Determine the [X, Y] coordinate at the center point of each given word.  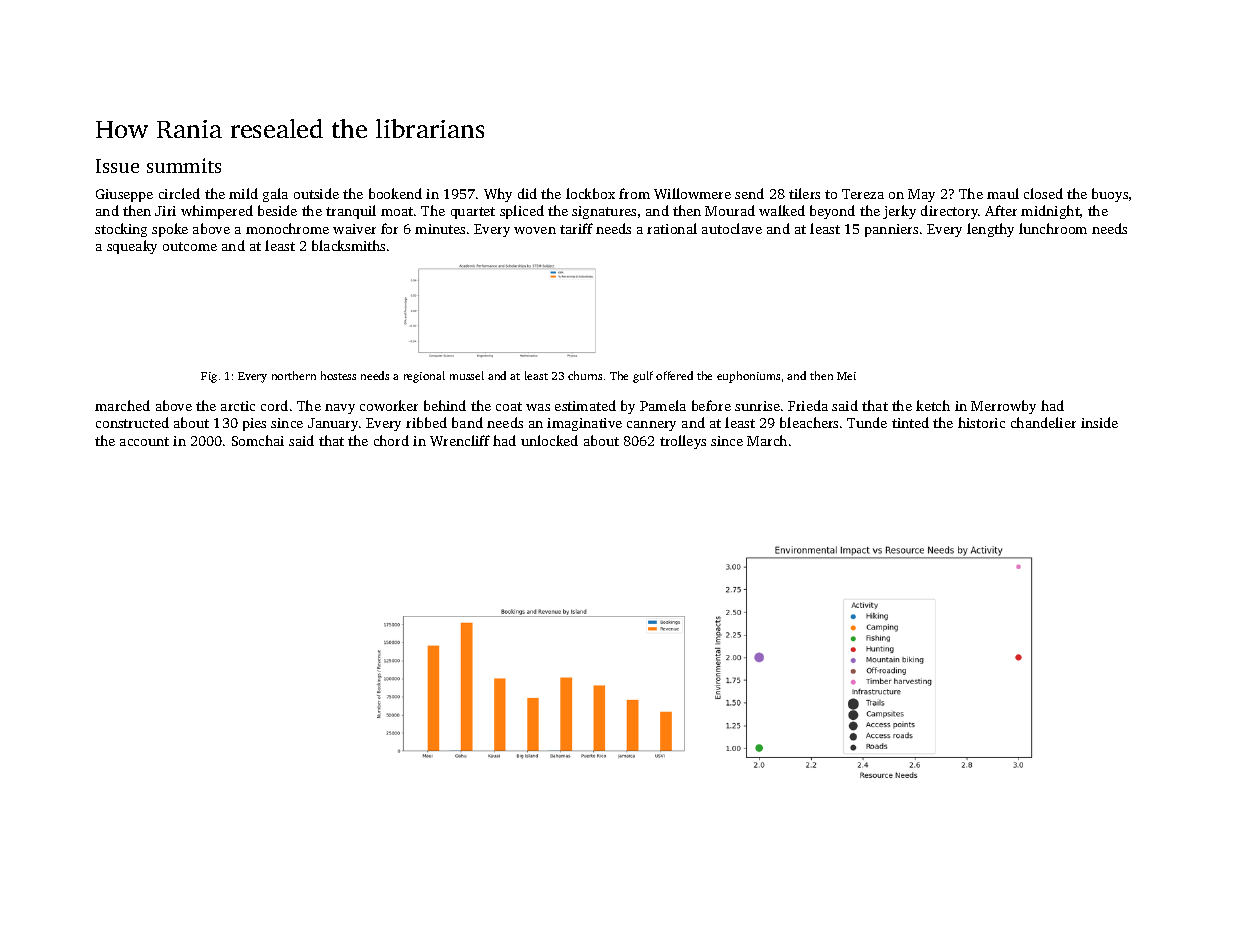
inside [1099, 422]
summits [184, 165]
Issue [117, 166]
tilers [804, 193]
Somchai [258, 440]
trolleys [683, 442]
